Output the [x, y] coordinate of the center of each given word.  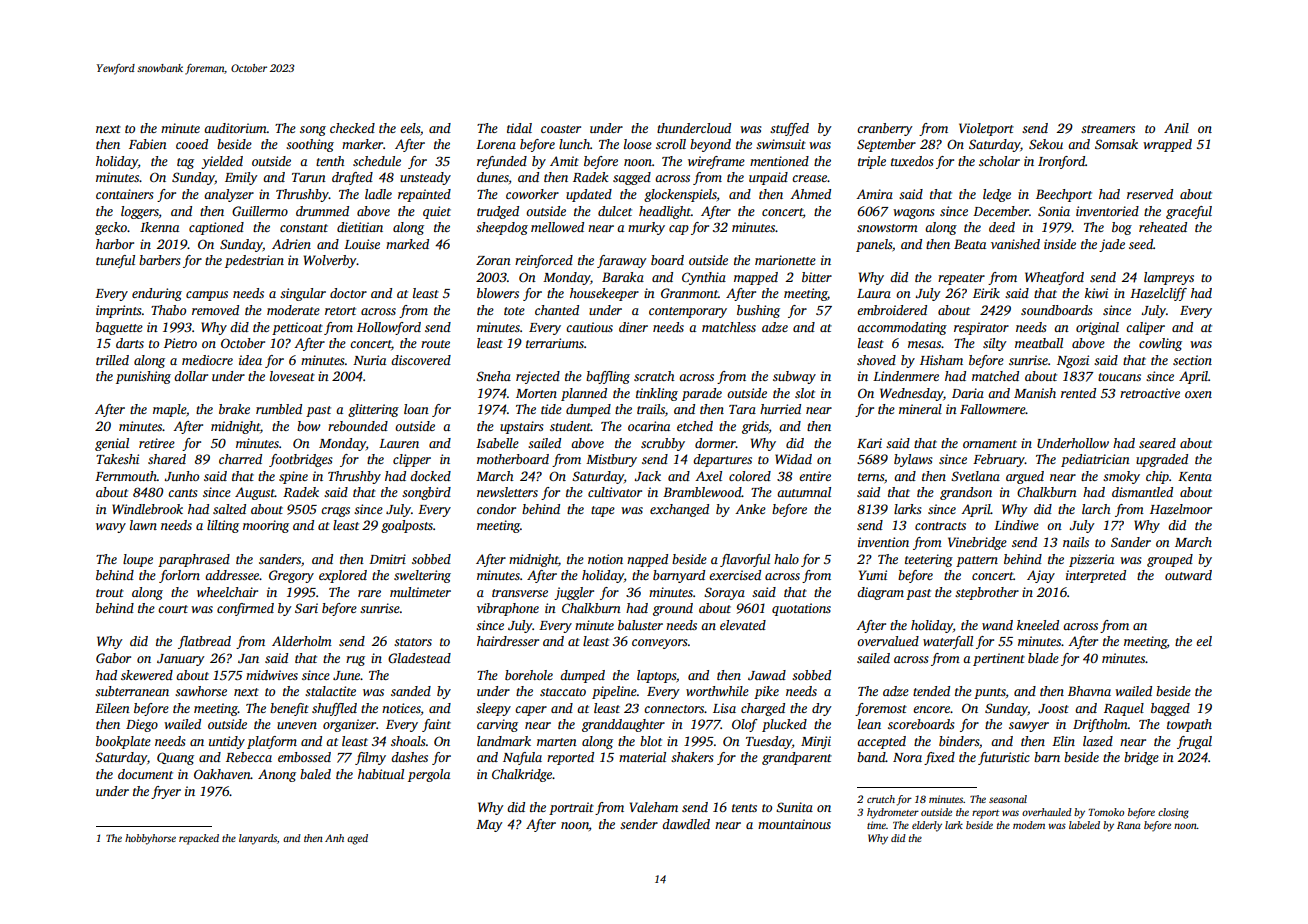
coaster [561, 129]
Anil [1176, 128]
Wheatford [1054, 278]
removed [215, 310]
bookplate [123, 742]
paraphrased [194, 560]
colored [750, 476]
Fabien [148, 144]
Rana [1129, 825]
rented [1078, 393]
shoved [876, 360]
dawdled [686, 824]
